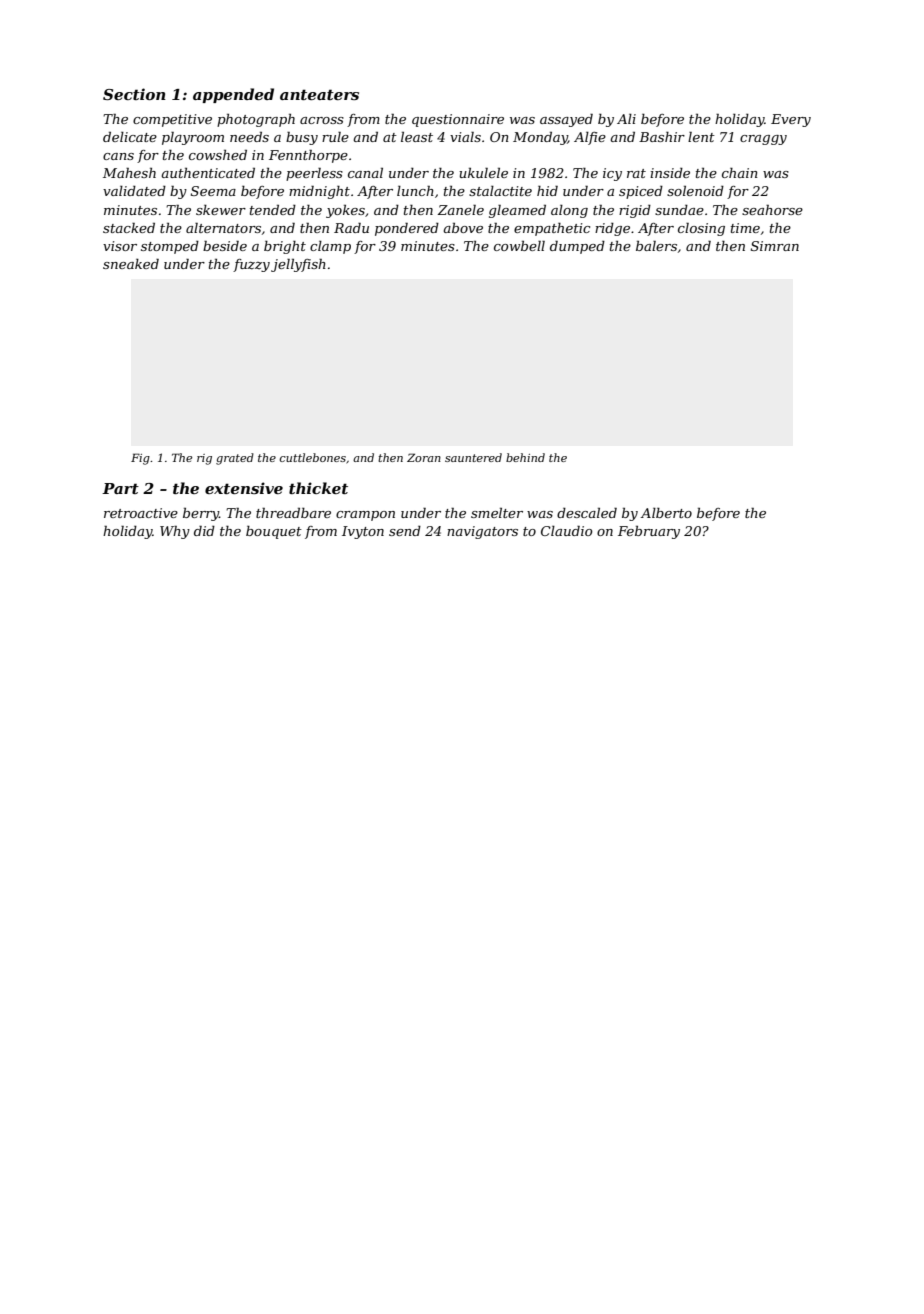 Image resolution: width=924 pixels, height=1314 pixels. I want to click on craggy, so click(763, 140).
